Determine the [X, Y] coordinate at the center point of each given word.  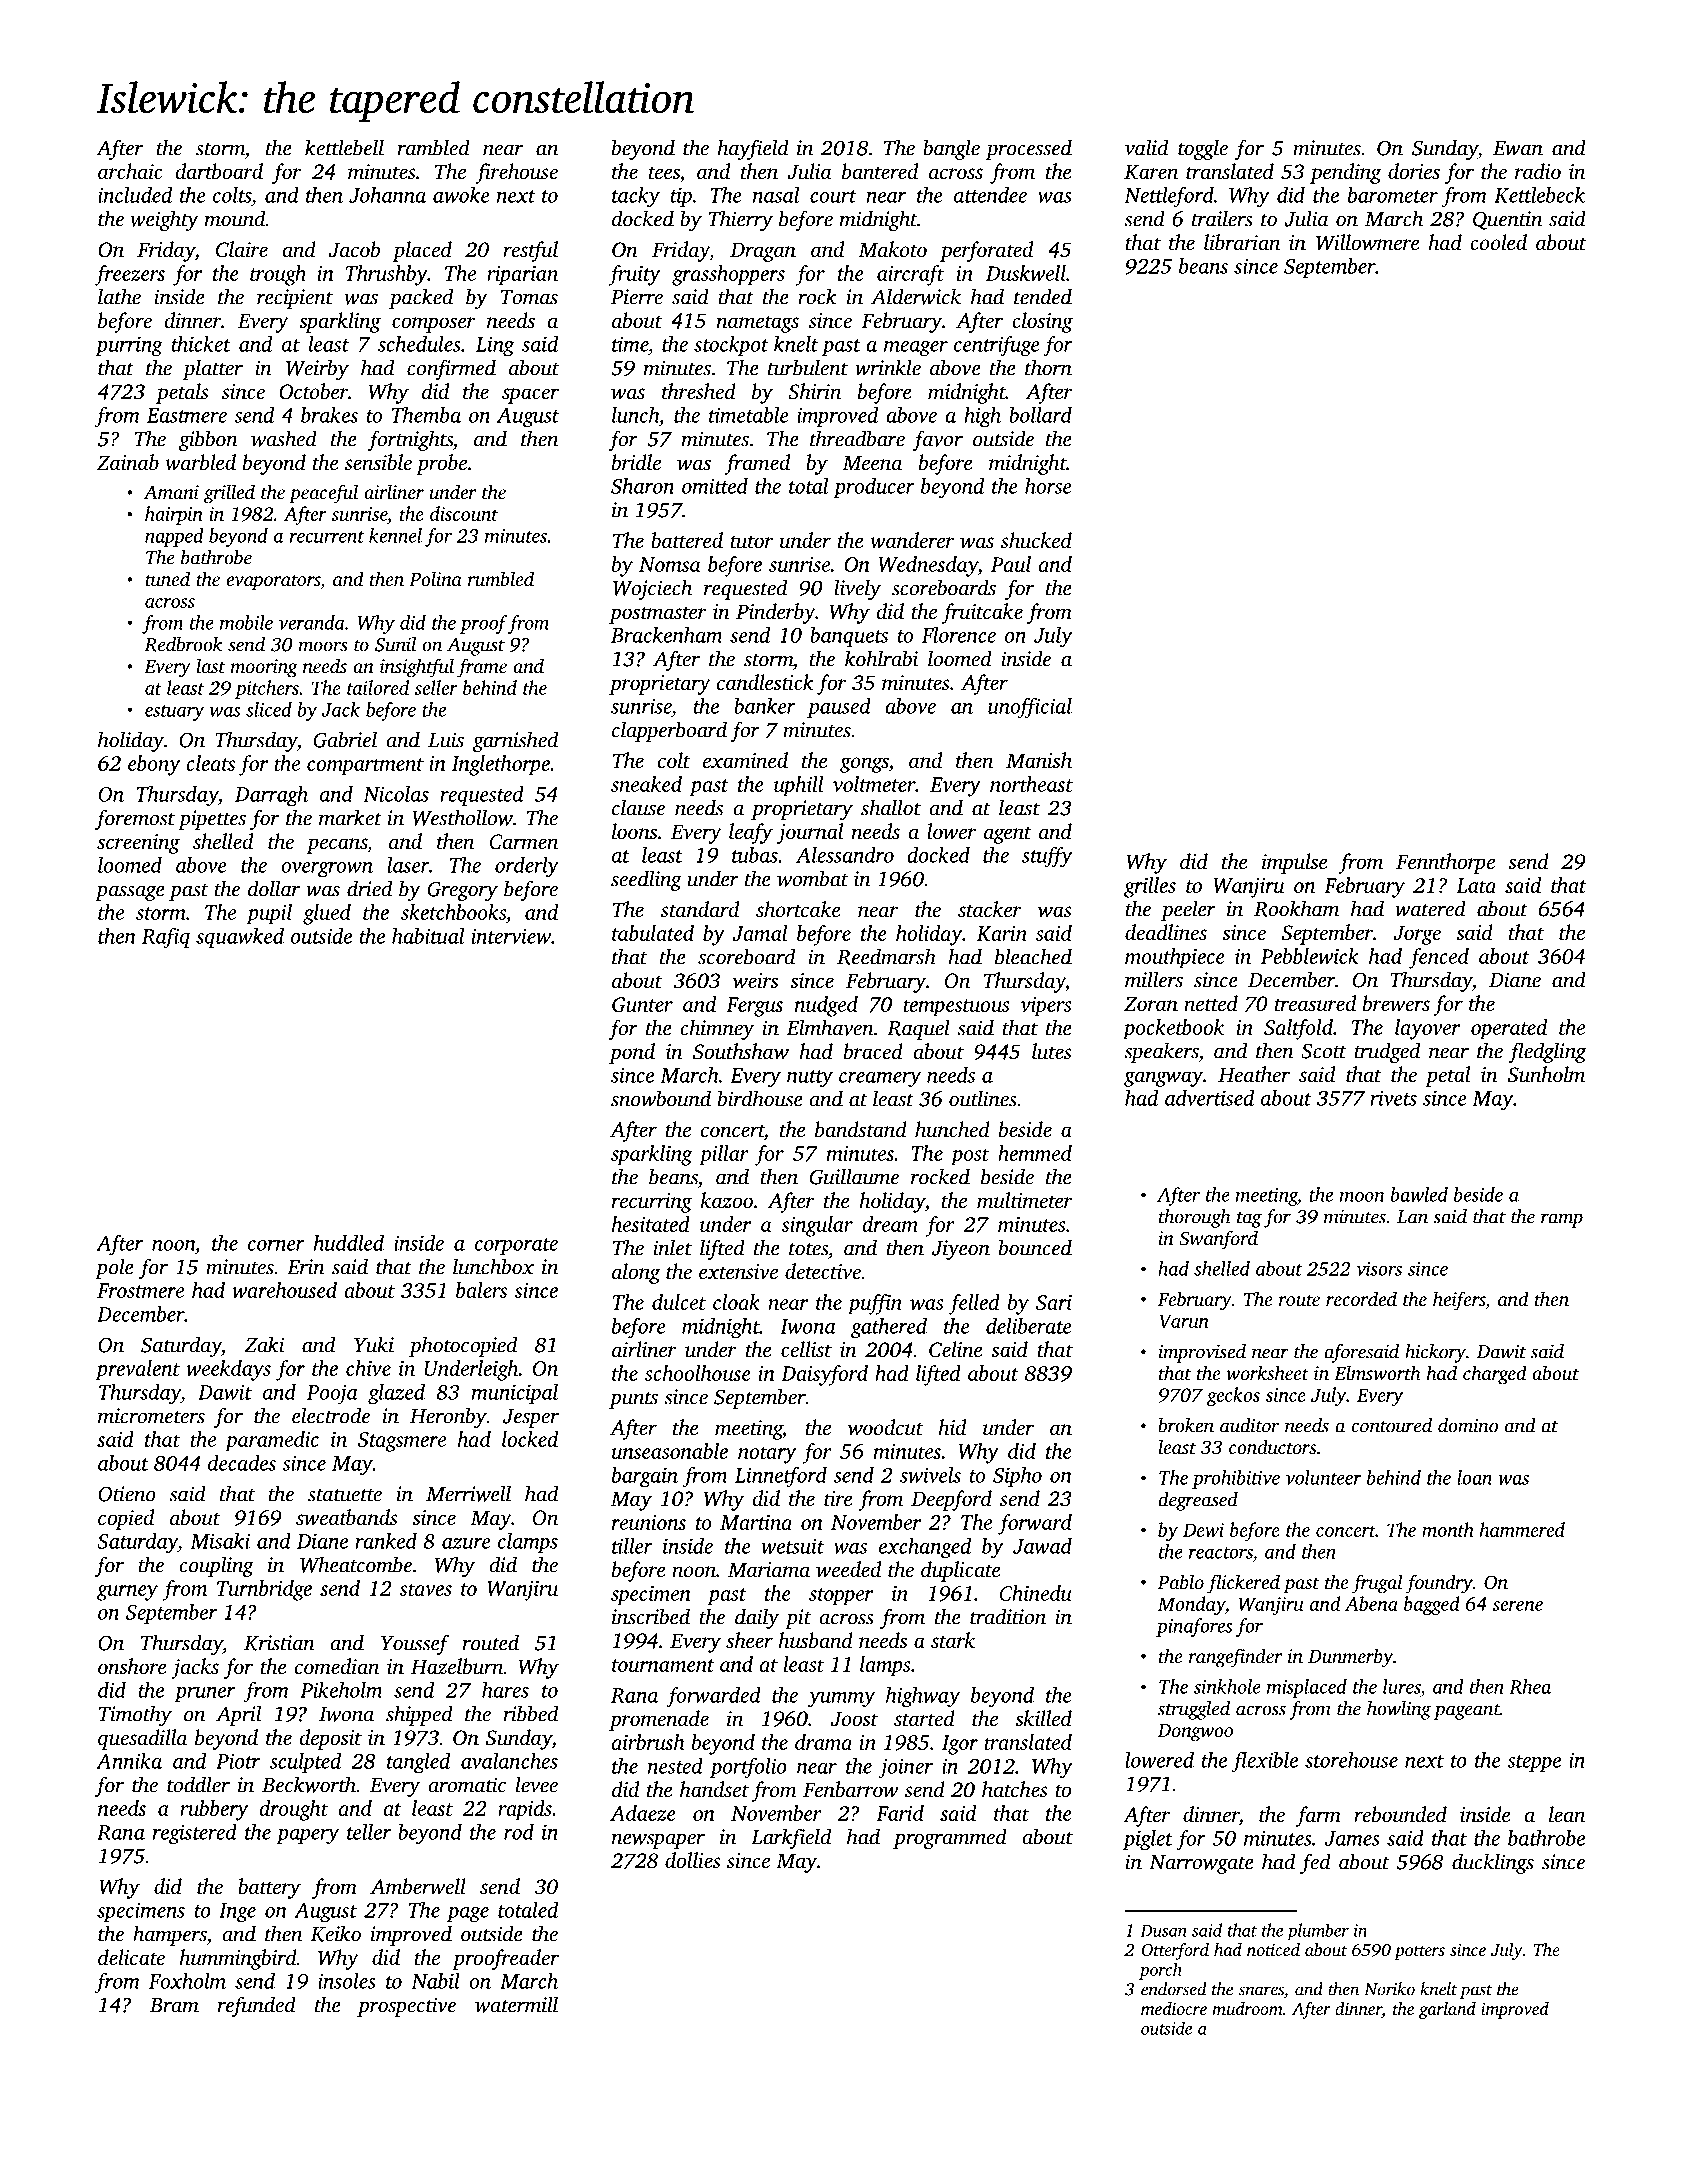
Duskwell [1026, 273]
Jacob [354, 249]
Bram [174, 2005]
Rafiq [166, 938]
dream [890, 1224]
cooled [1498, 242]
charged [1494, 1375]
